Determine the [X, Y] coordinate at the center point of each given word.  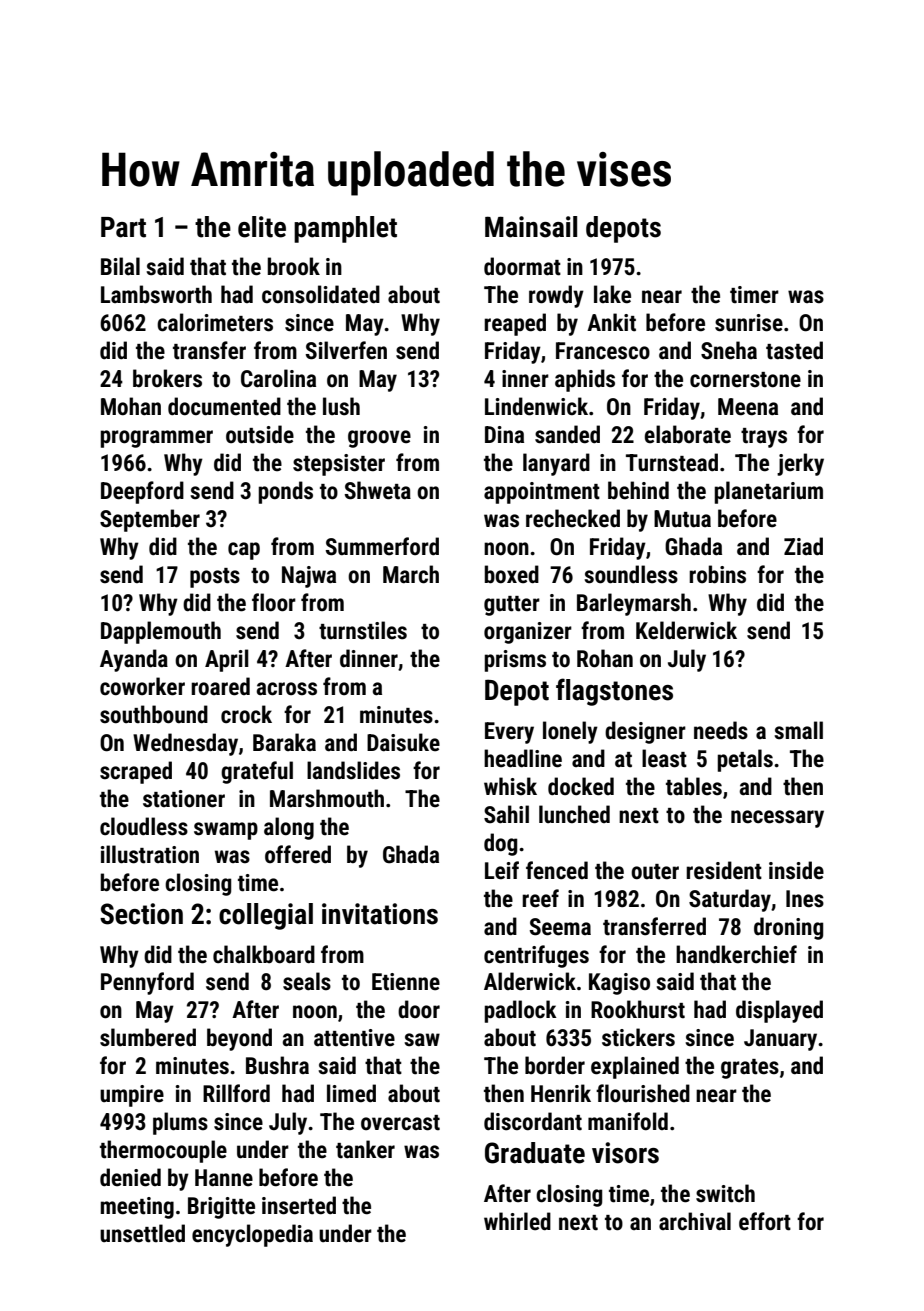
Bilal [120, 266]
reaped [515, 324]
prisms [515, 661]
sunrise [749, 323]
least [664, 758]
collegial [266, 916]
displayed [779, 1011]
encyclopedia [252, 1235]
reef [540, 898]
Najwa [309, 577]
